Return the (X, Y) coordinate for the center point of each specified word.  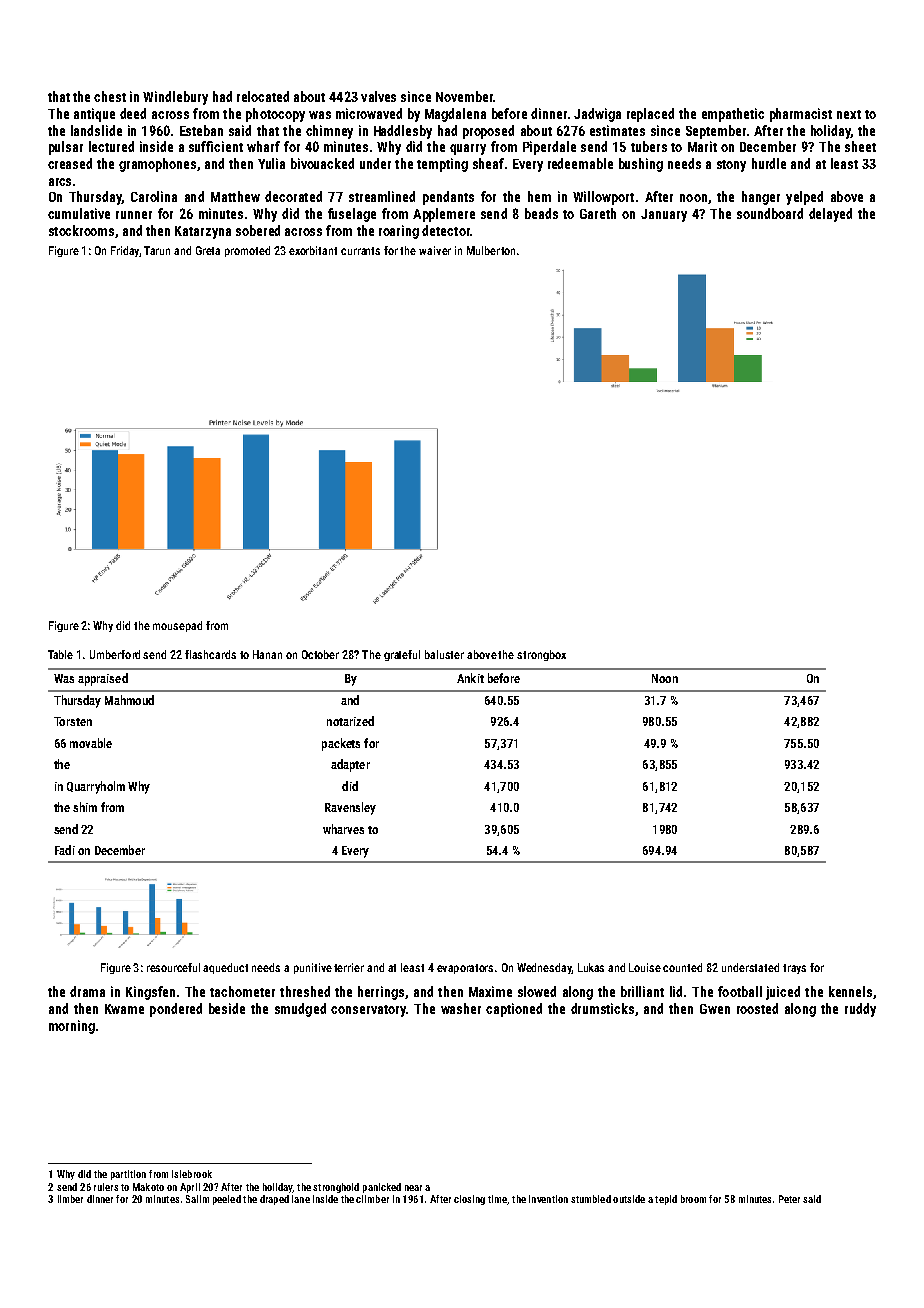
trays (794, 969)
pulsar (66, 148)
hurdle (769, 163)
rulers (106, 1187)
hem (539, 196)
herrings (381, 993)
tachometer (242, 991)
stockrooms (81, 230)
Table (60, 654)
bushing (641, 165)
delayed (830, 215)
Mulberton (491, 250)
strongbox (541, 655)
